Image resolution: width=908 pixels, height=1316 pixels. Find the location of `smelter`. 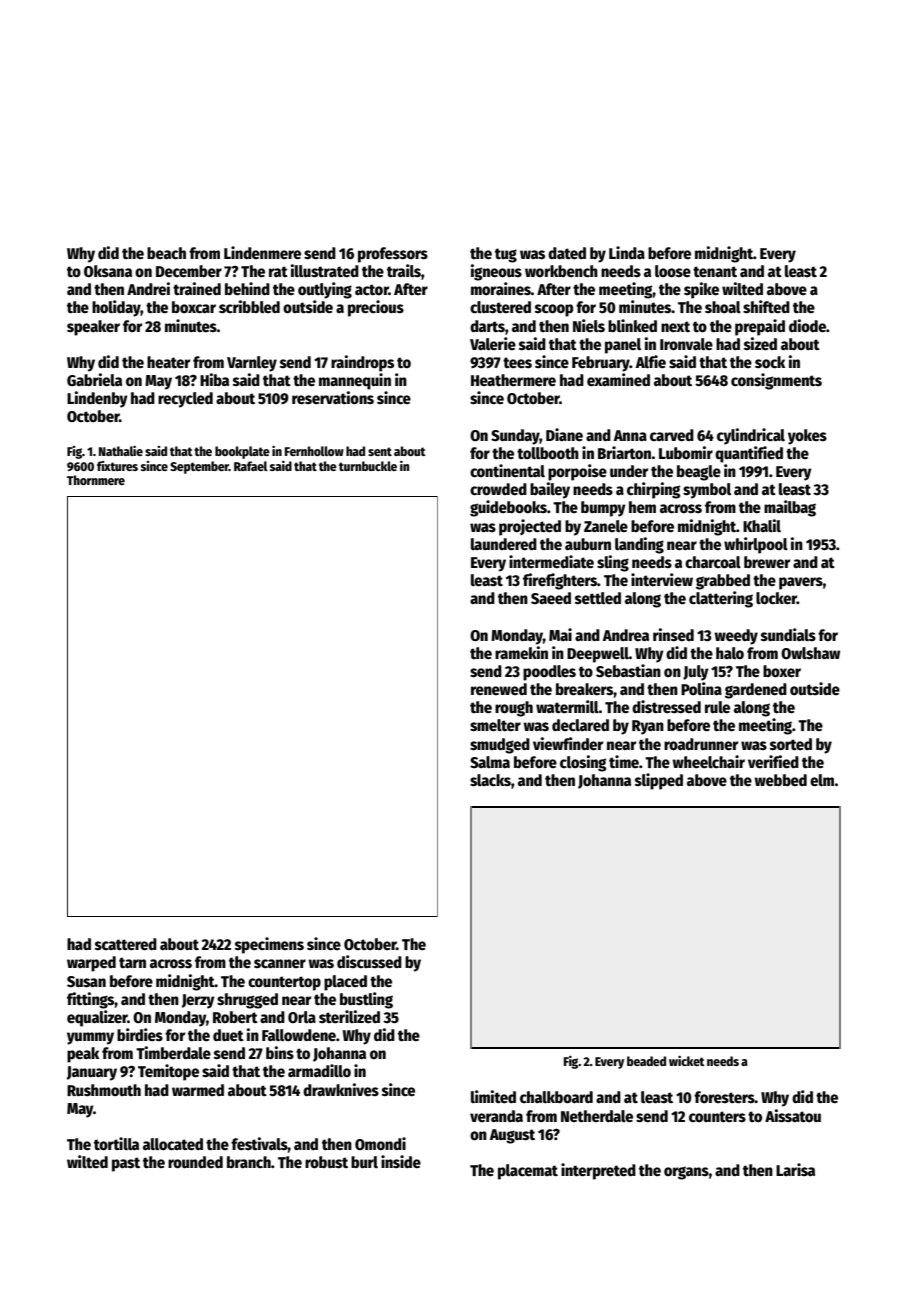

smelter is located at coordinates (495, 725).
